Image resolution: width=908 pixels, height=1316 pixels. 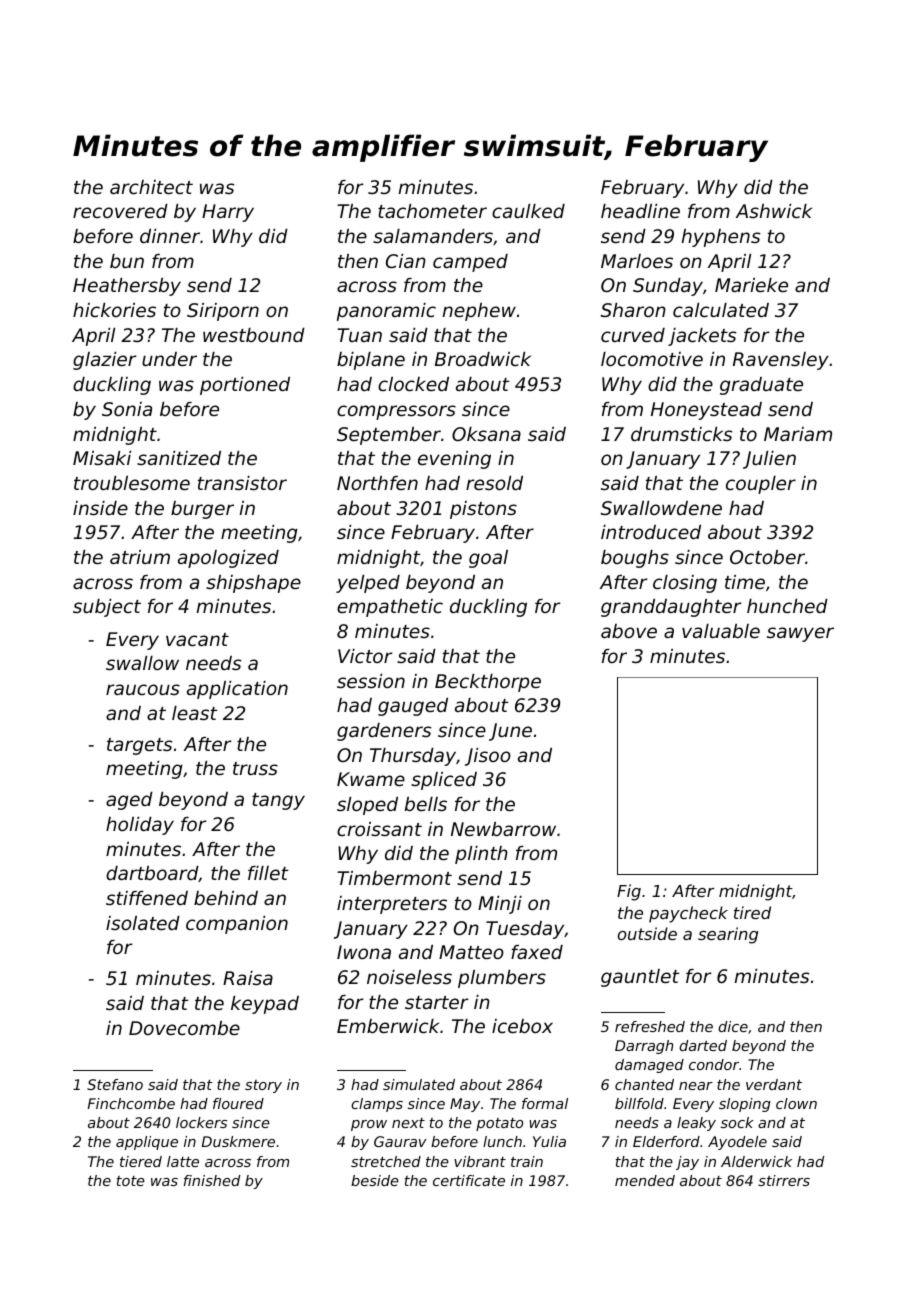 I want to click on Fig, so click(x=629, y=892).
